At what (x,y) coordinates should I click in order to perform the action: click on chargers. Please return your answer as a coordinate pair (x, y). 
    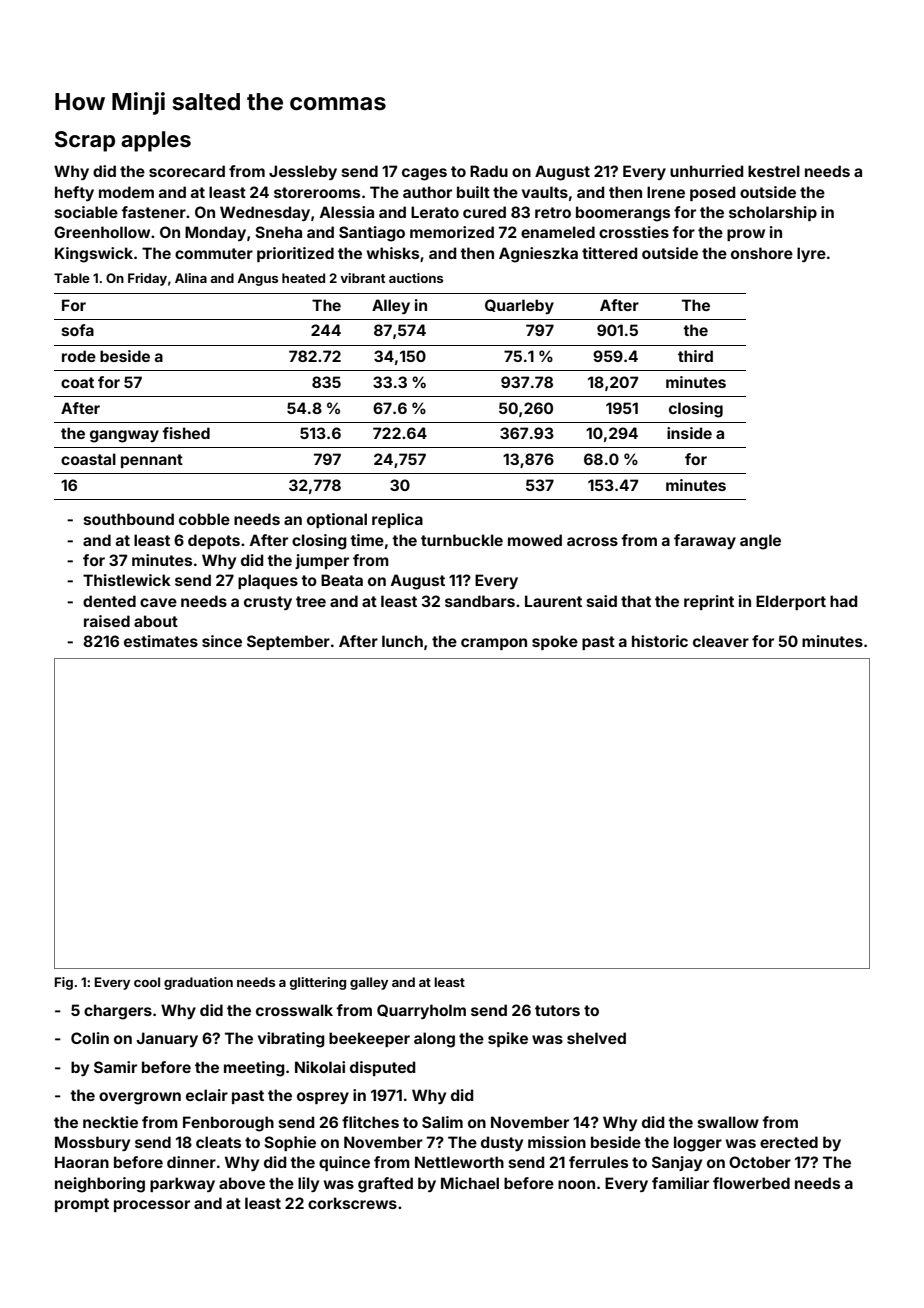
    Looking at the image, I should click on (118, 1012).
